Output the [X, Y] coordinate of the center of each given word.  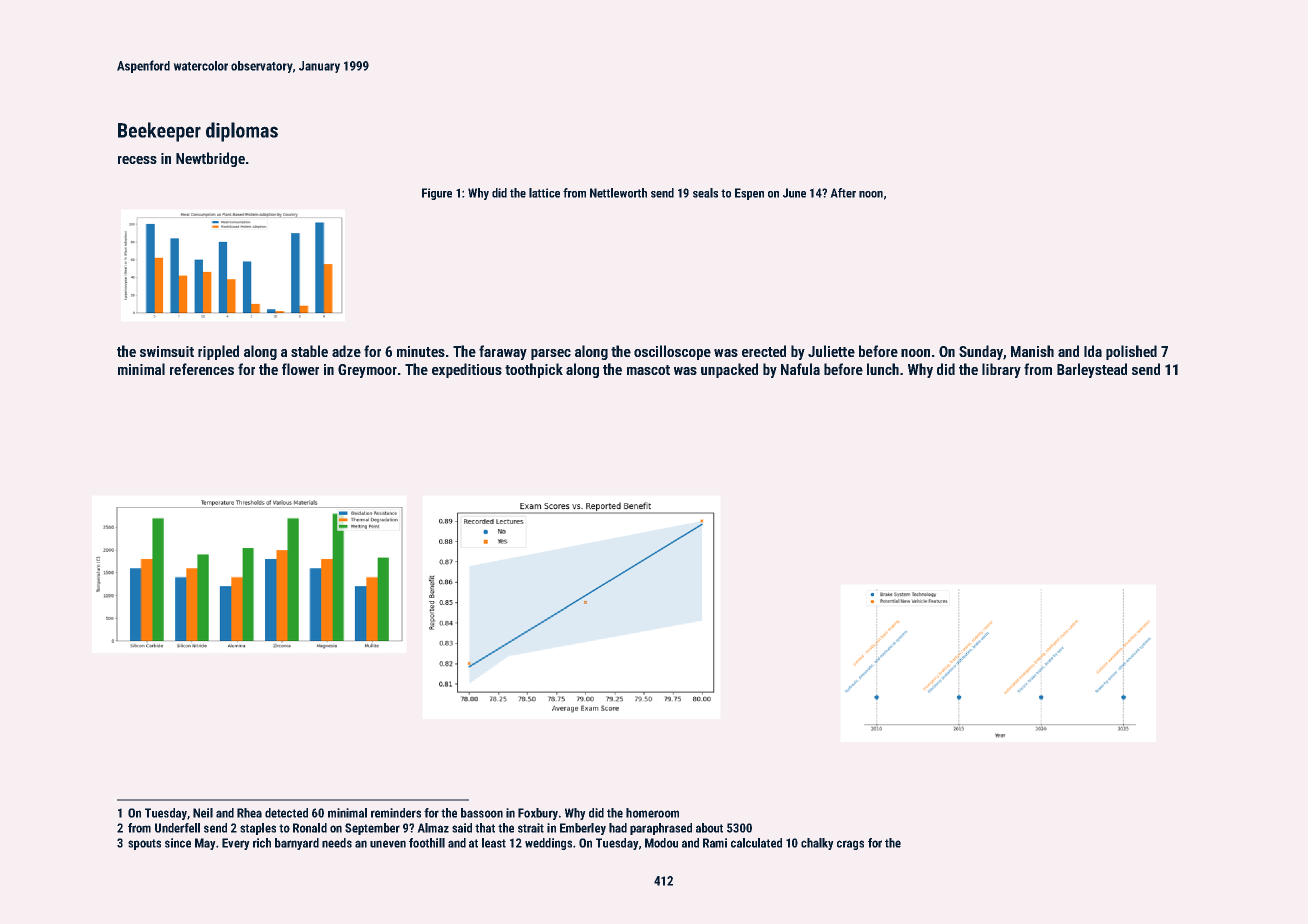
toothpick [534, 370]
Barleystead [1092, 370]
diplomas [242, 132]
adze [346, 351]
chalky [817, 844]
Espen [749, 194]
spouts [144, 844]
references [202, 369]
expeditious [467, 370]
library [1001, 370]
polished [1131, 352]
